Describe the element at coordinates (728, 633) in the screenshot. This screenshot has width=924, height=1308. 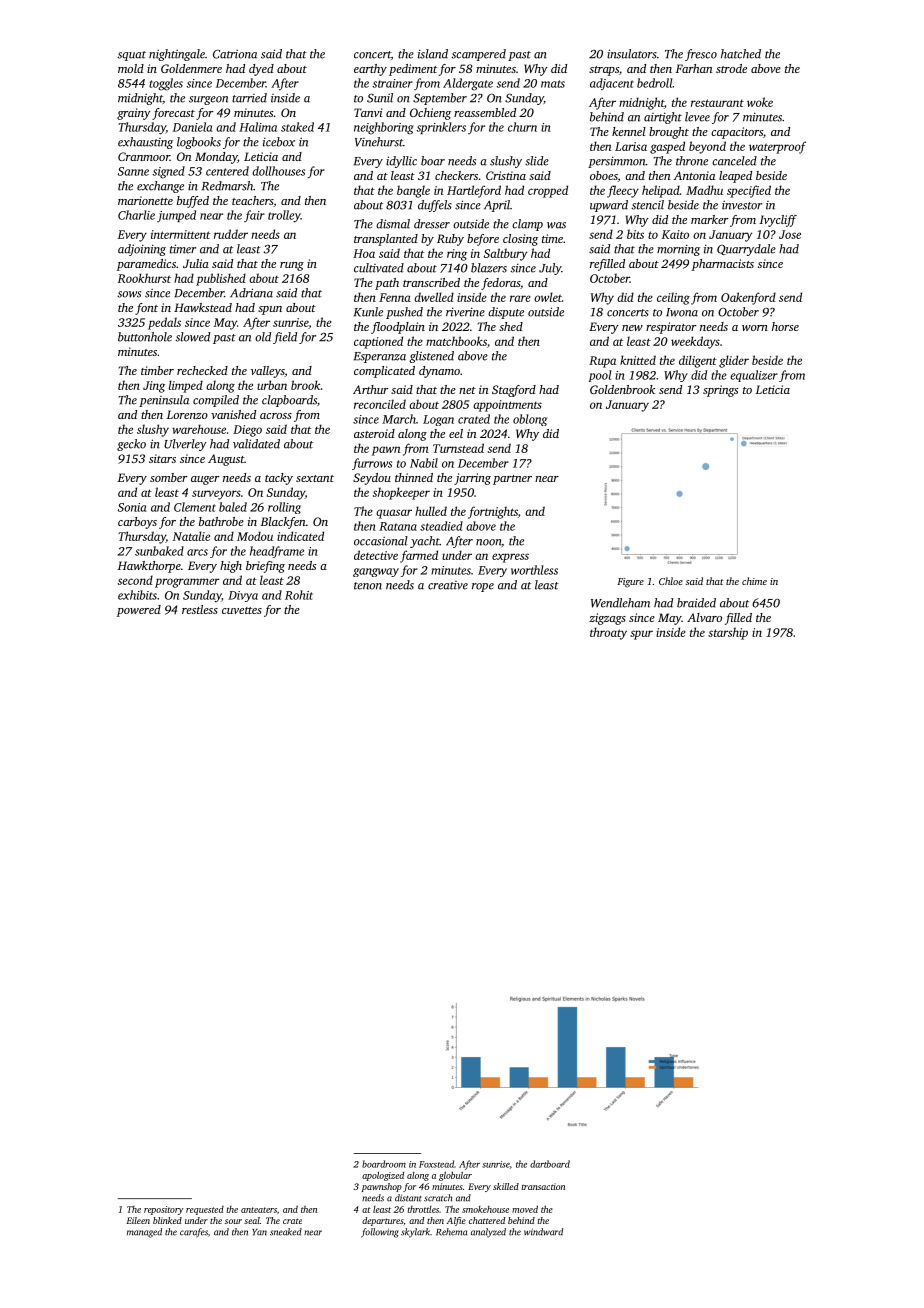
I see `starship` at that location.
